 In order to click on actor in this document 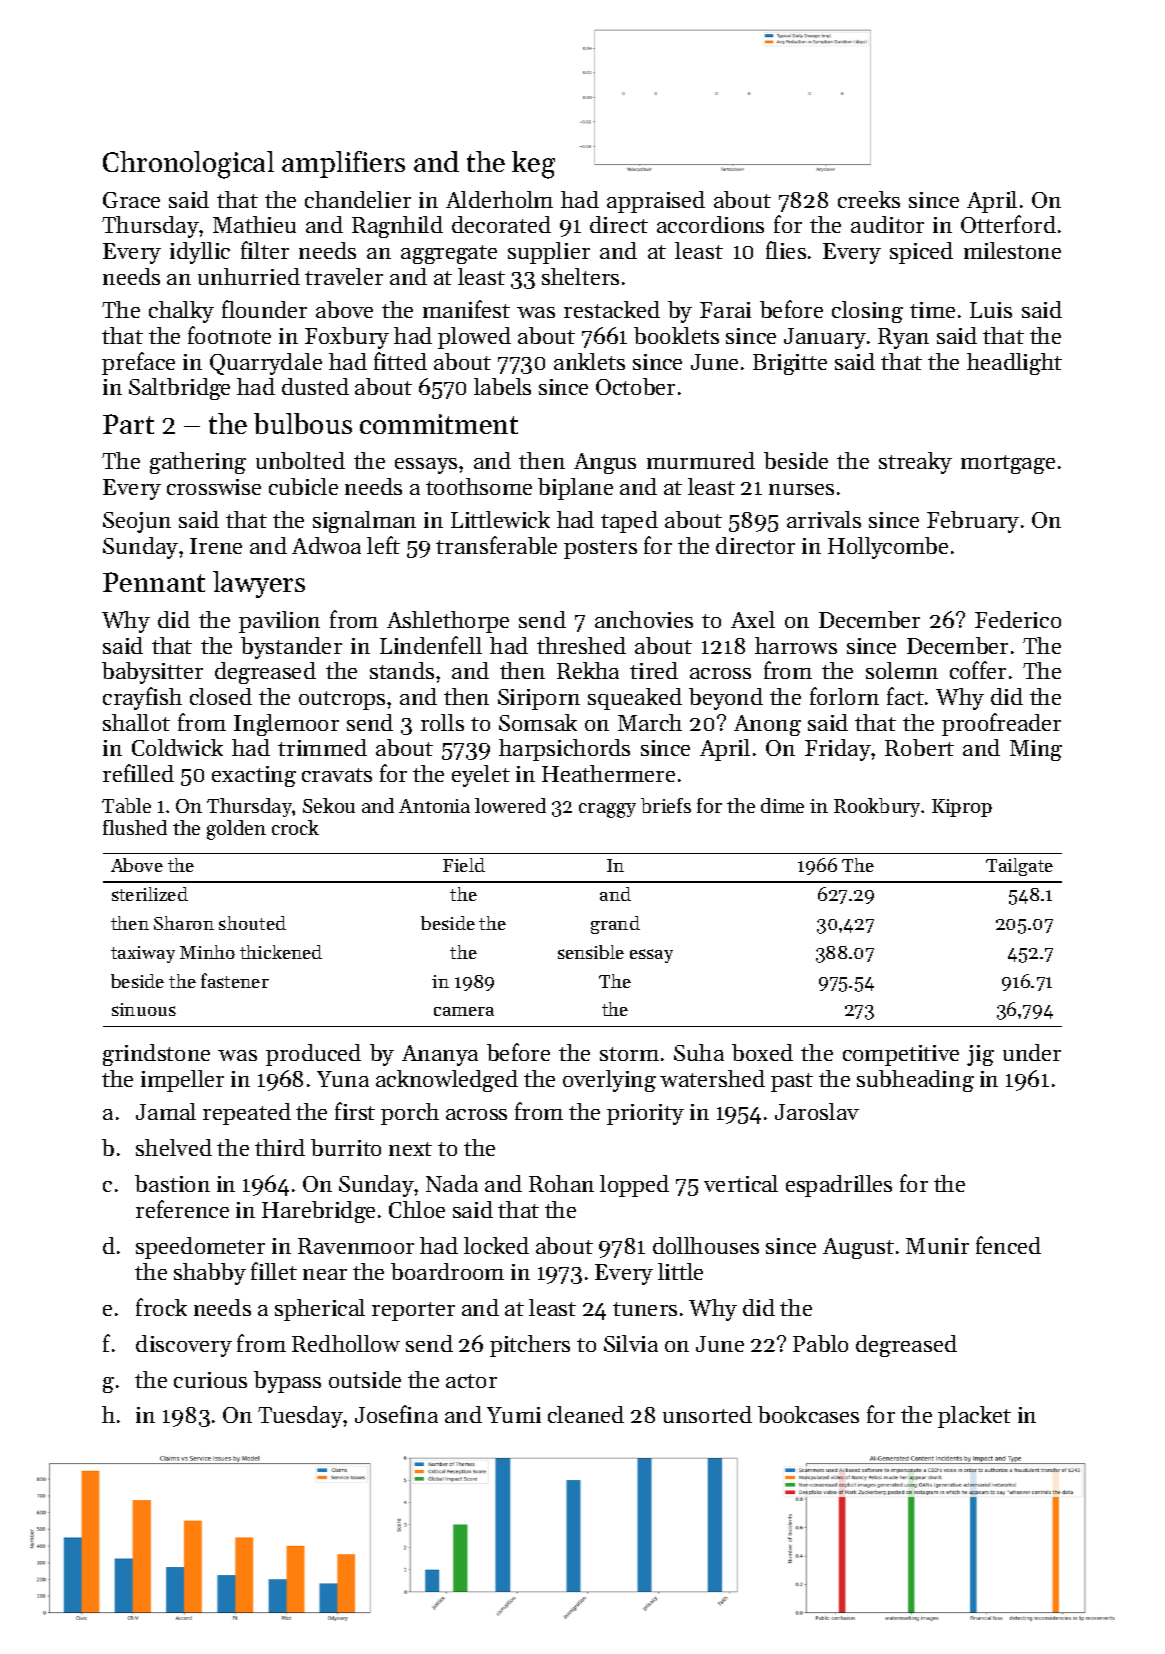, I will do `click(471, 1381)`.
